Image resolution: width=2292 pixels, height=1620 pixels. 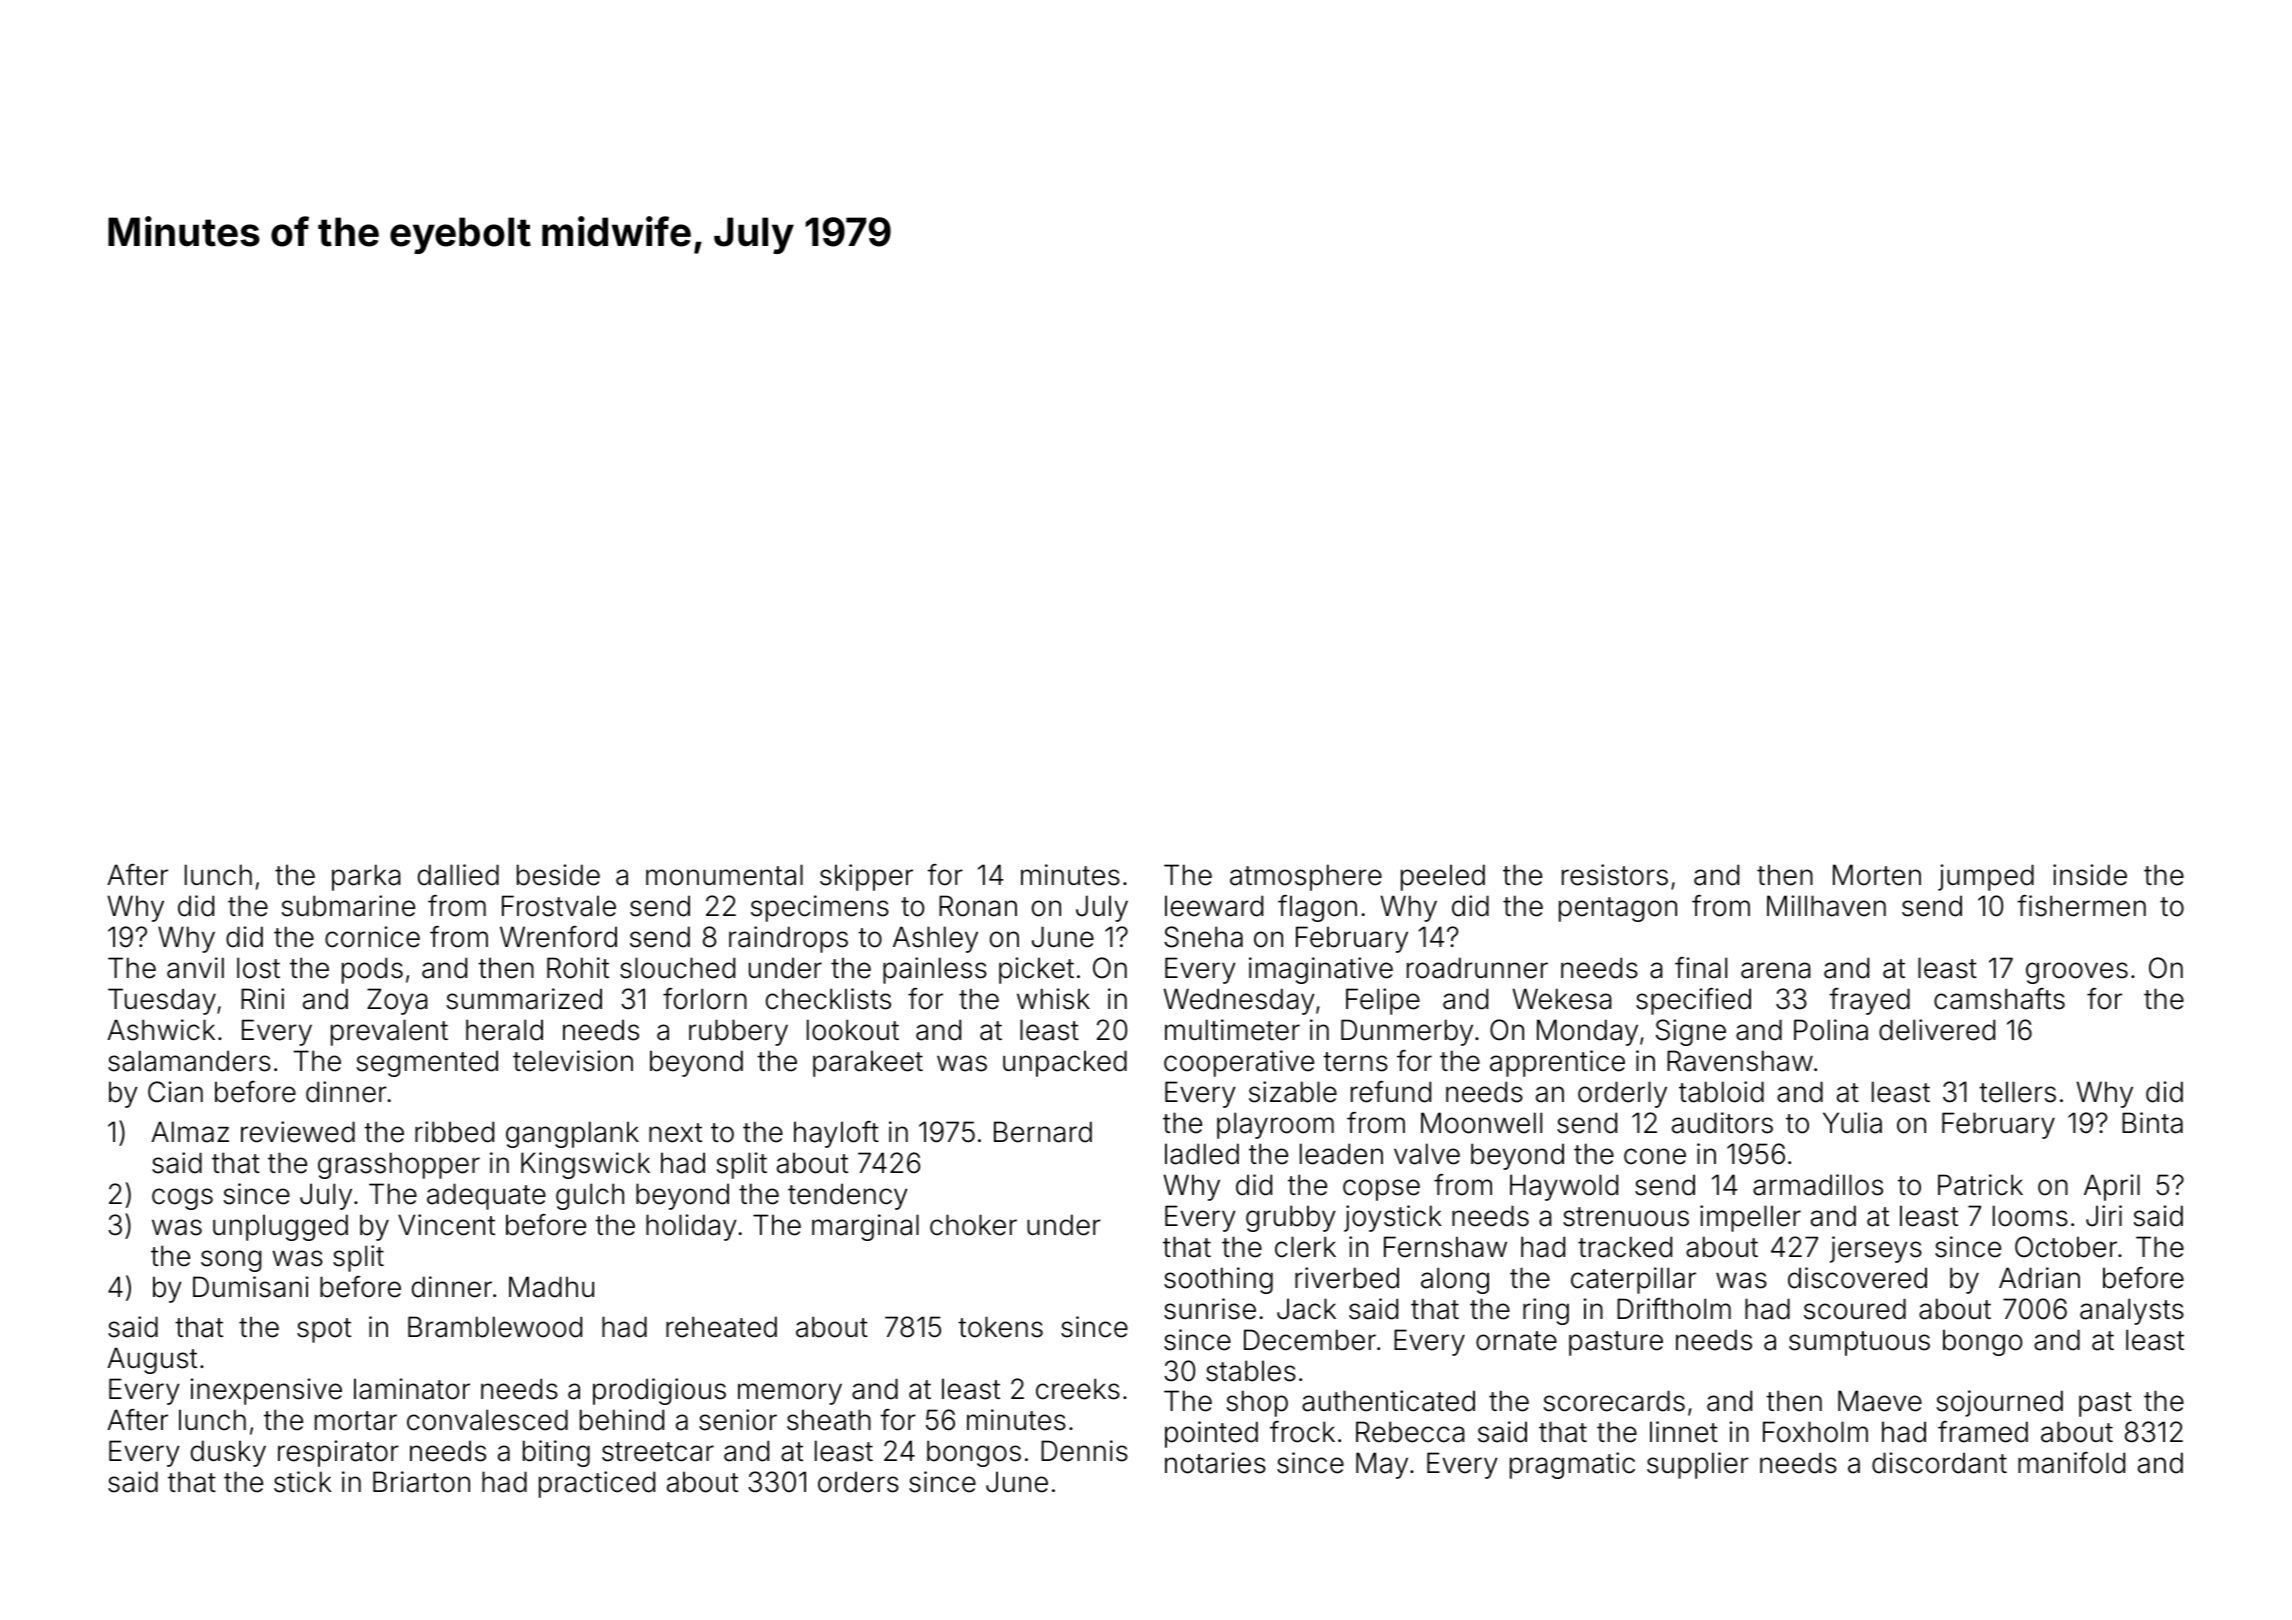 What do you see at coordinates (659, 1391) in the screenshot?
I see `prodigious` at bounding box center [659, 1391].
